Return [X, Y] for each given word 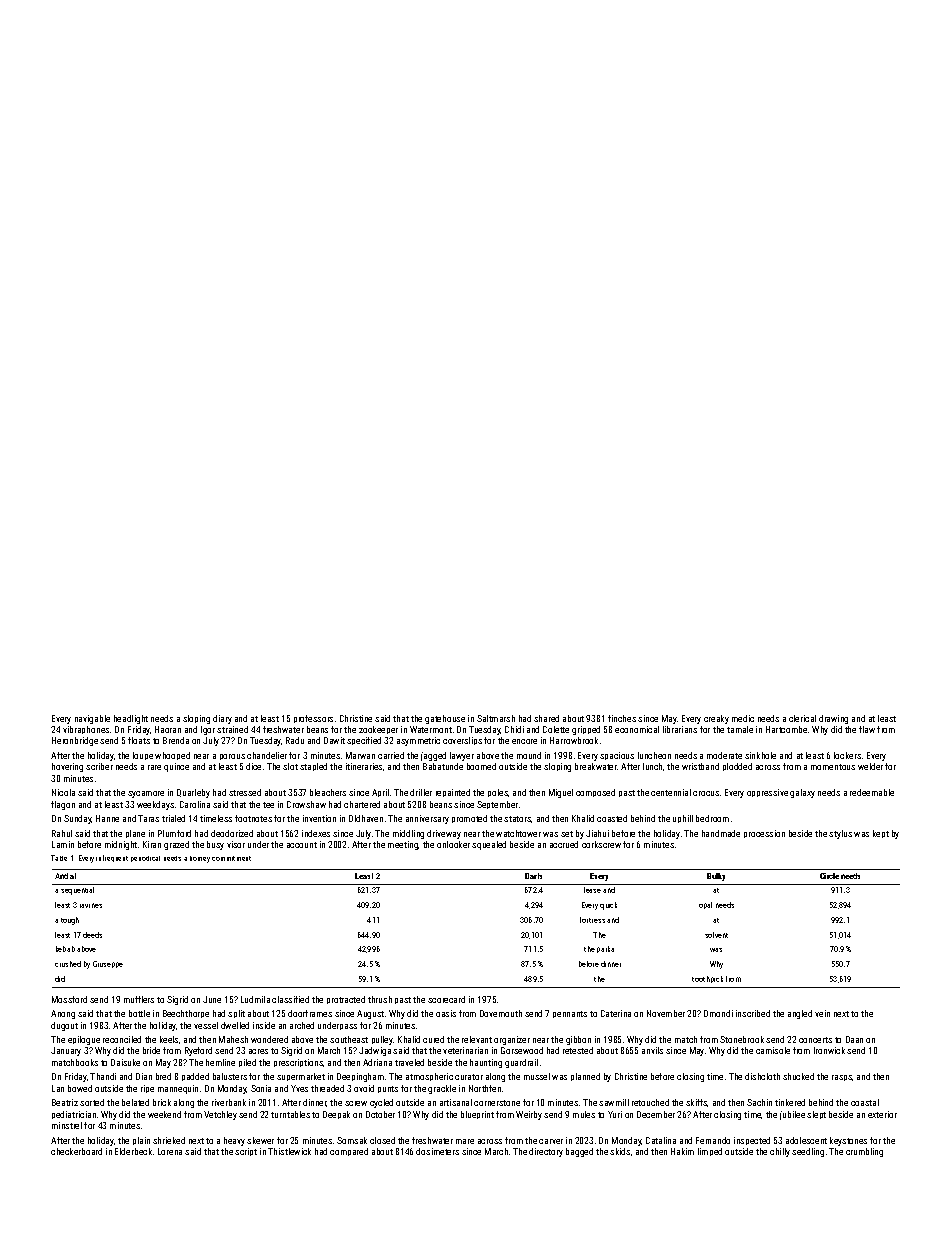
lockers [847, 755]
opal [705, 905]
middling [408, 834]
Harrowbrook [574, 740]
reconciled [122, 1039]
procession [764, 834]
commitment [231, 858]
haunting [486, 1063]
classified [290, 999]
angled [800, 1014]
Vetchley [220, 1115]
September [497, 805]
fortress [592, 920]
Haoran [168, 729]
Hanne [107, 818]
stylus [840, 834]
